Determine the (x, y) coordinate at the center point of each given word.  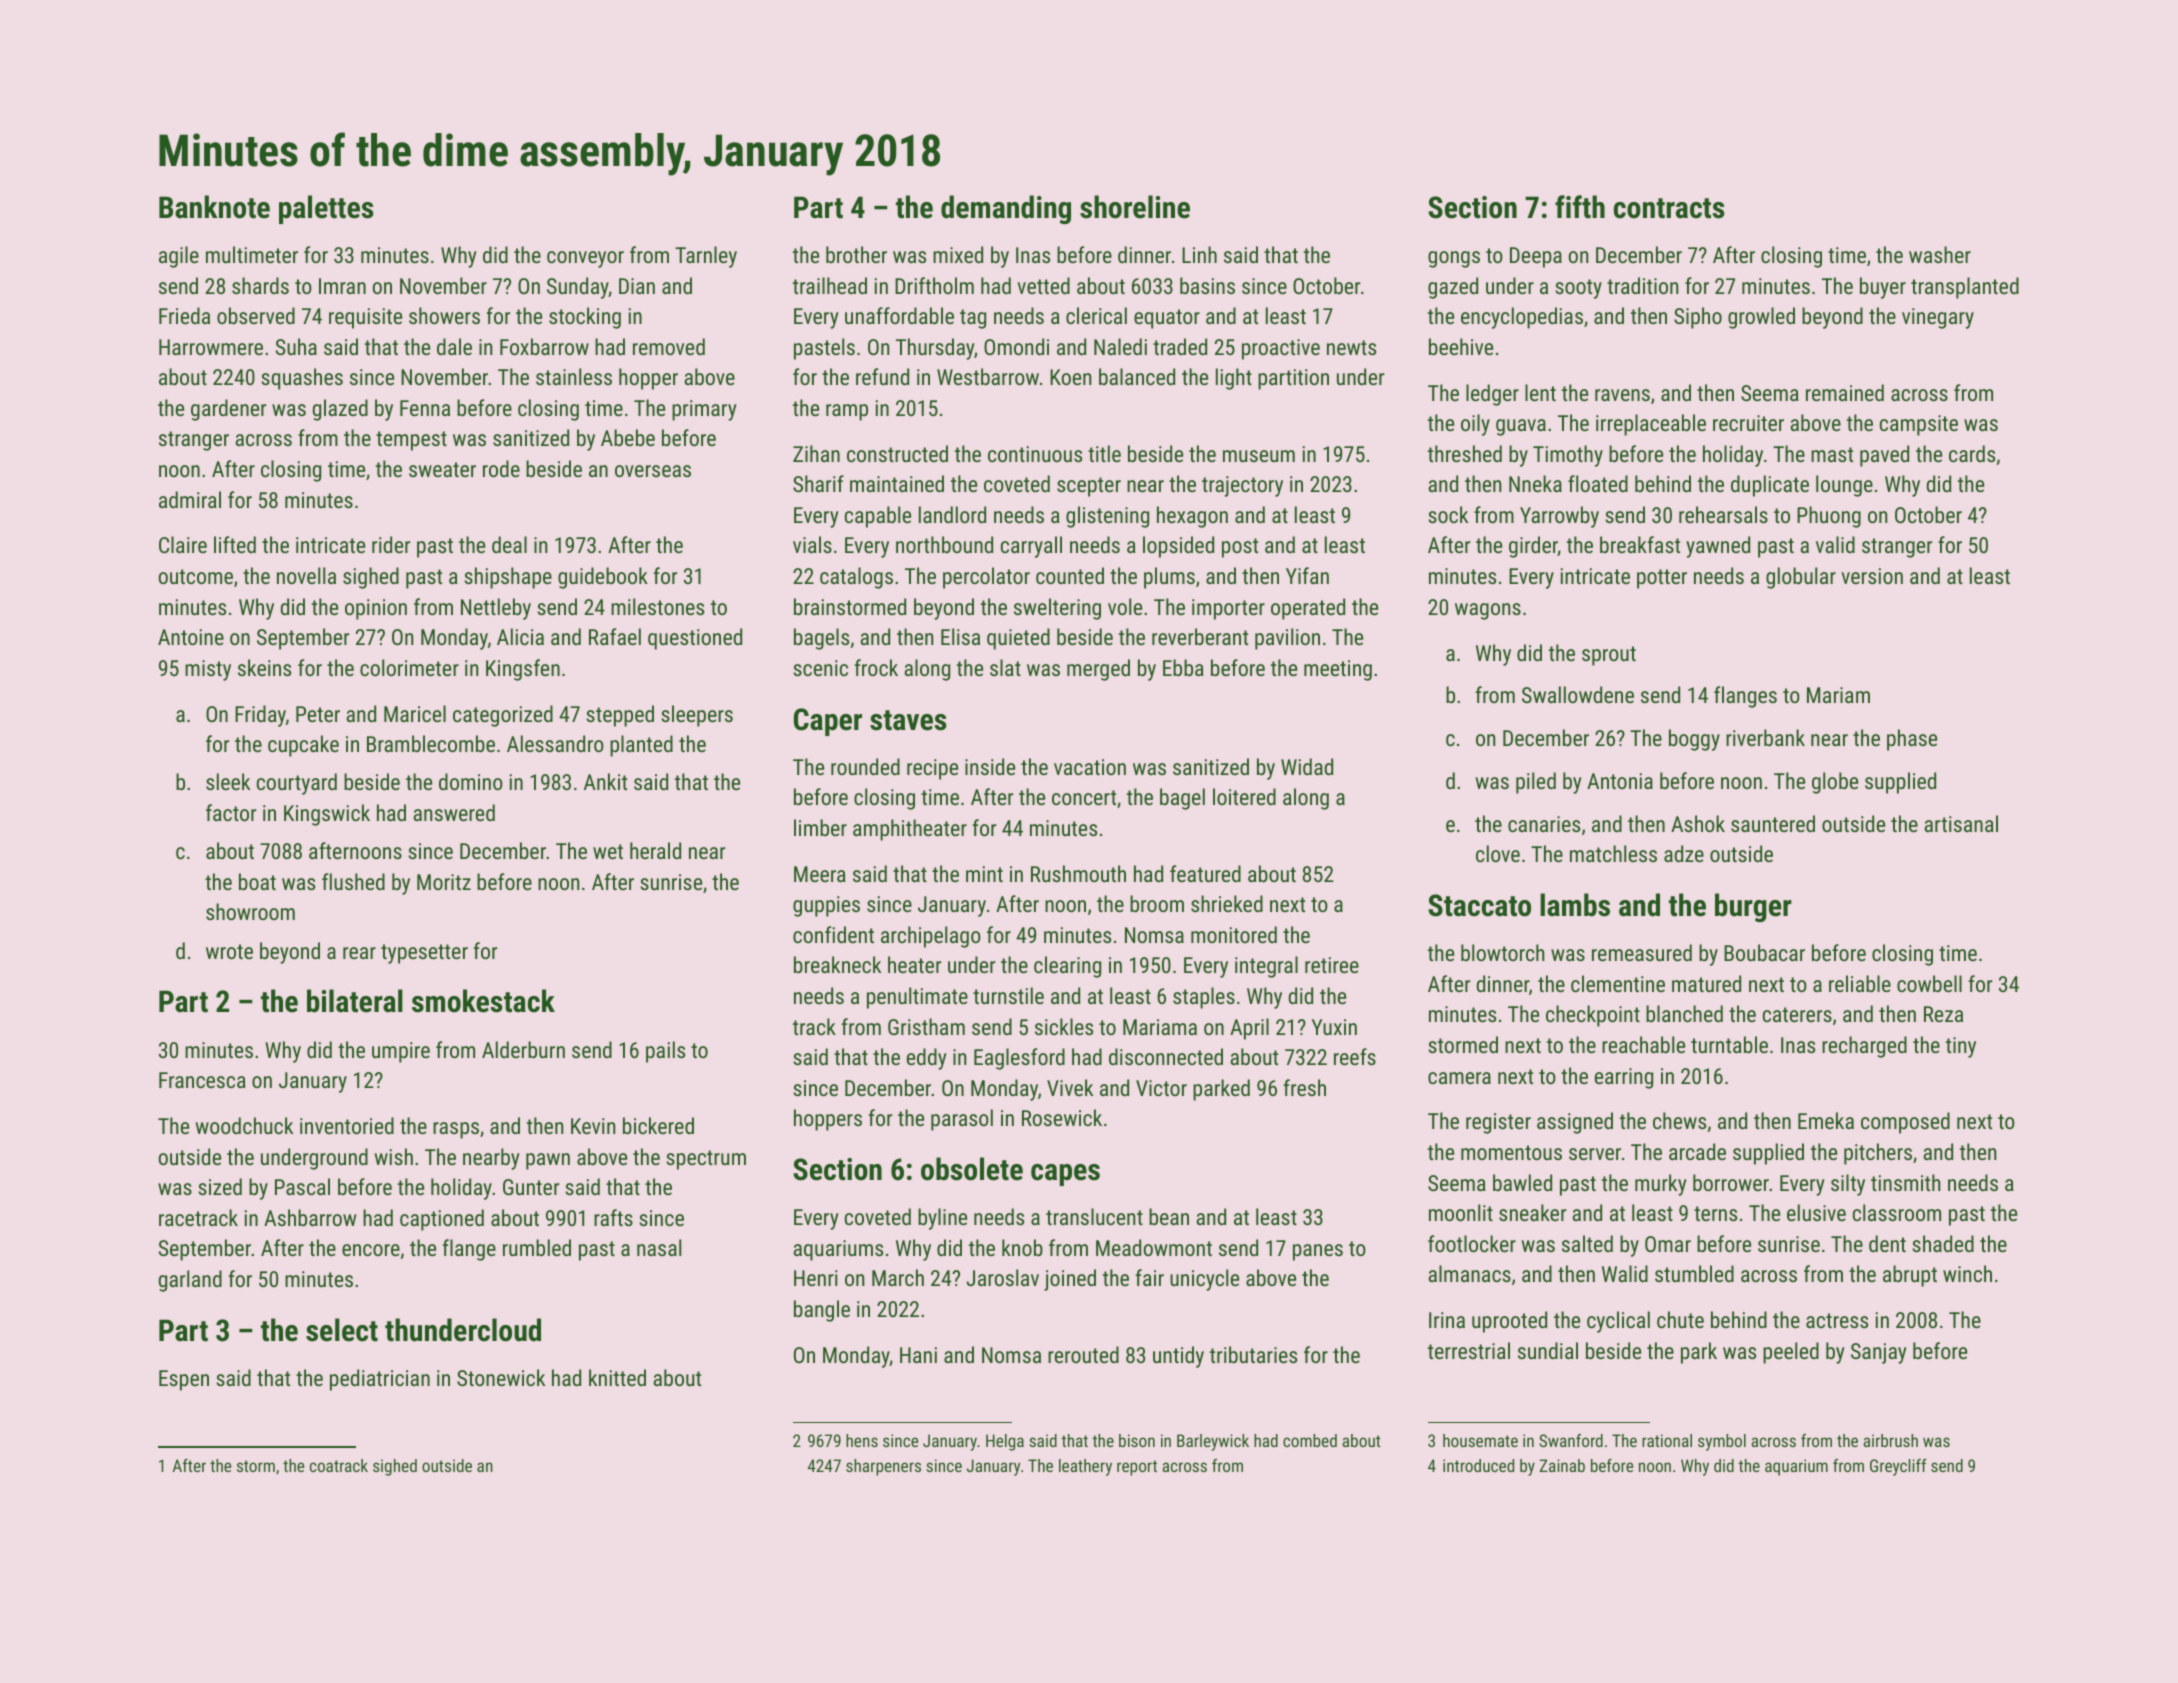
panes (1318, 1252)
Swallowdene (1578, 694)
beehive (1461, 346)
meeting (1338, 670)
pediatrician (380, 1380)
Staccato (1479, 905)
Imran (342, 286)
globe (1835, 783)
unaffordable (899, 315)
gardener (228, 410)
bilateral (355, 1001)
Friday (260, 716)
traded (1180, 346)
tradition (1642, 285)
